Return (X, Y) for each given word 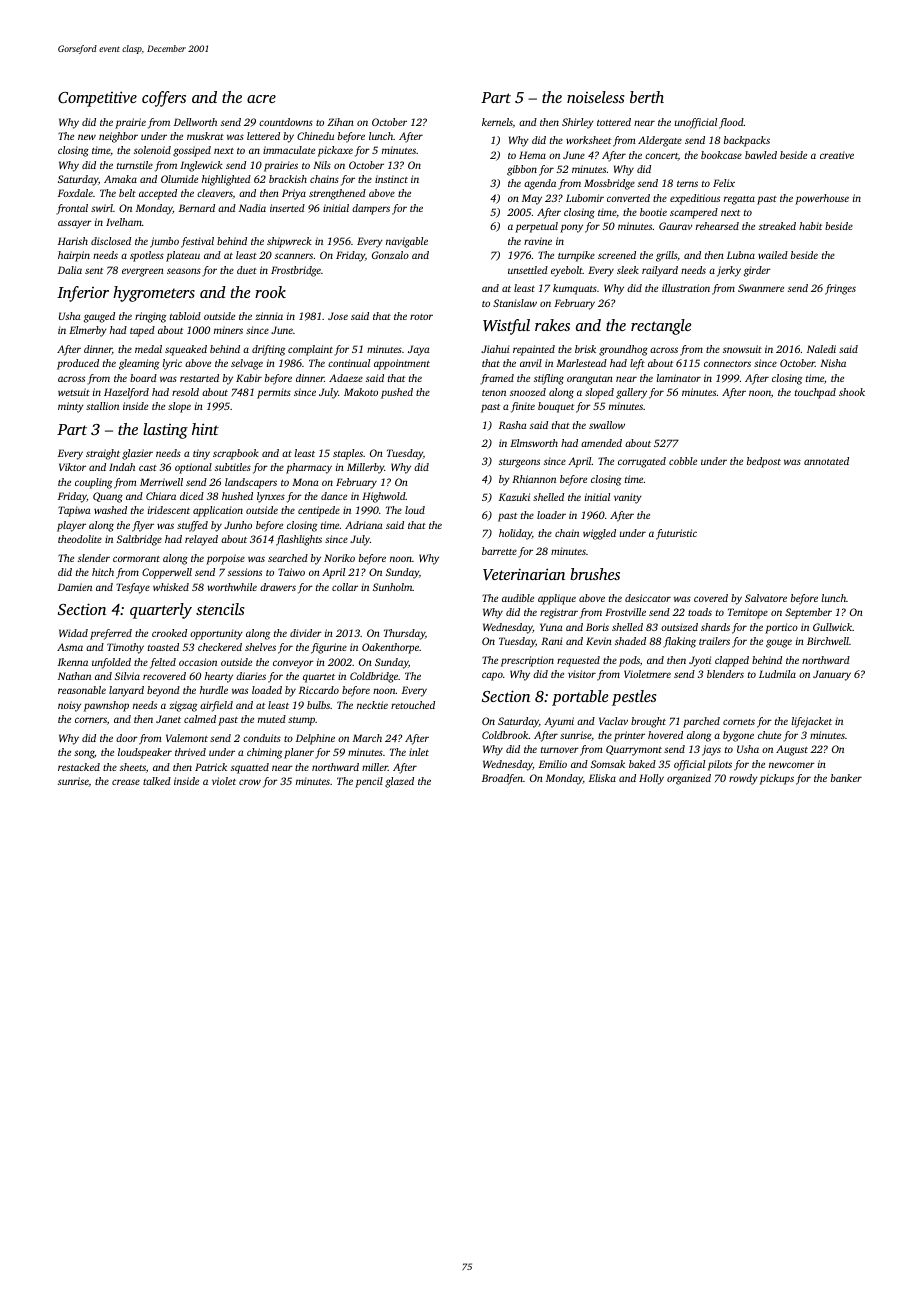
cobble (683, 461)
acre (261, 99)
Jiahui (495, 349)
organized (689, 779)
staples (348, 454)
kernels (497, 122)
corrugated (642, 462)
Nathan (74, 676)
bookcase (721, 155)
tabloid (185, 316)
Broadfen (502, 779)
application (218, 511)
